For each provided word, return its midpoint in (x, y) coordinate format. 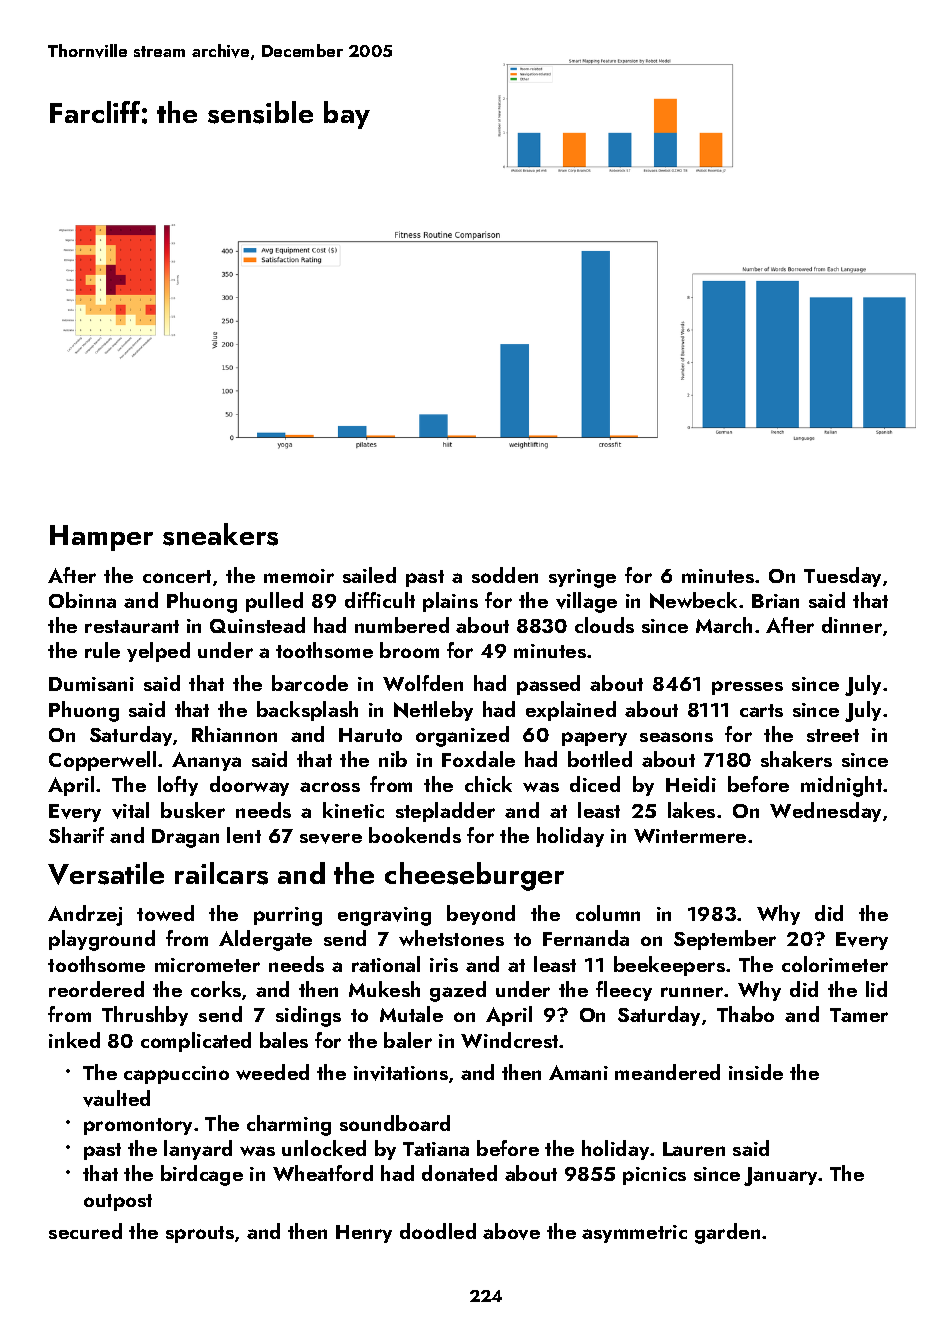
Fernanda (586, 938)
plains (450, 602)
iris (444, 965)
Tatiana (436, 1149)
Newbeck (693, 600)
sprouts (200, 1234)
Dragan (185, 838)
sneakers (220, 534)
